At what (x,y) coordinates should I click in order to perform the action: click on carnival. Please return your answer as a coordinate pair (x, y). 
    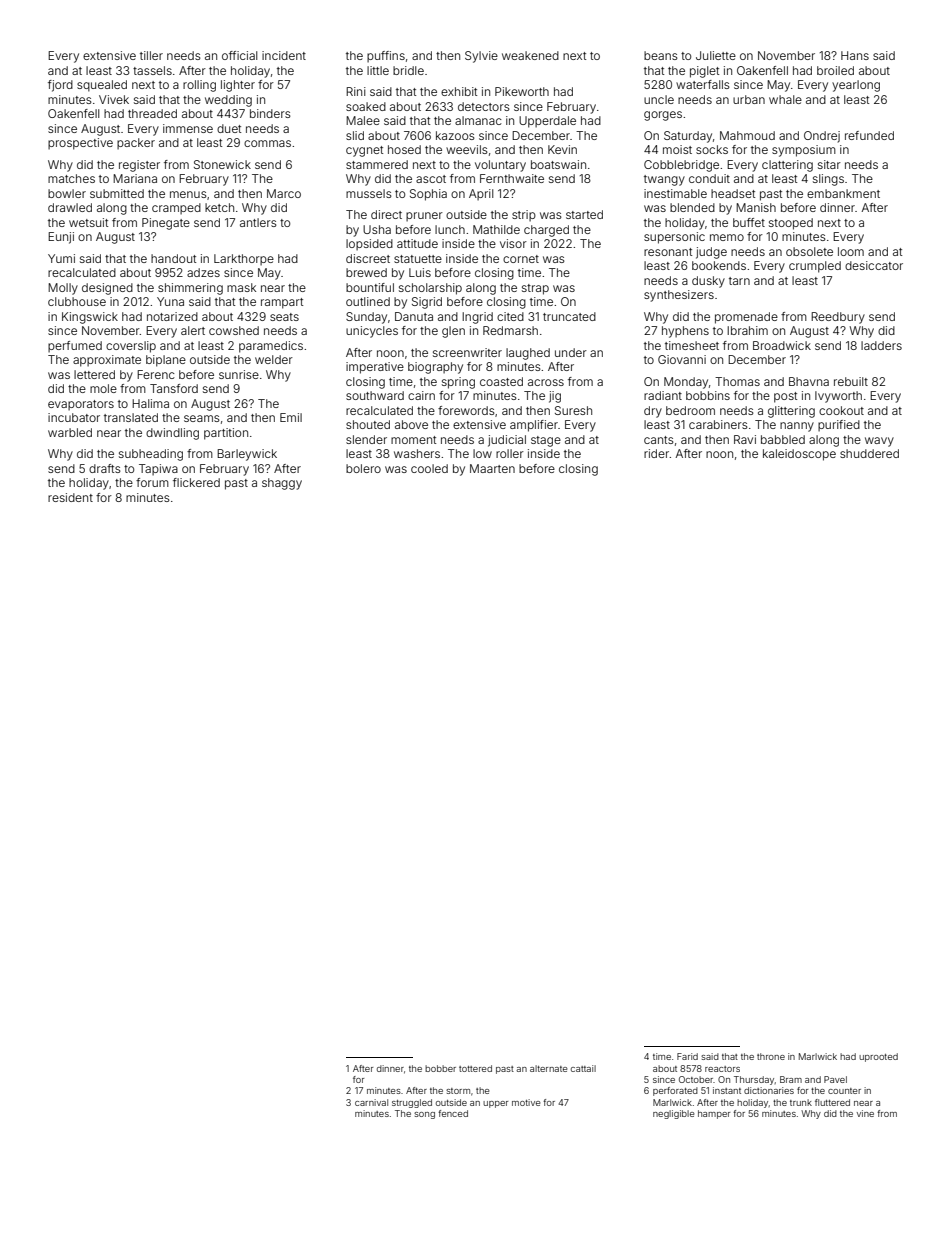
    Looking at the image, I should click on (371, 1102).
